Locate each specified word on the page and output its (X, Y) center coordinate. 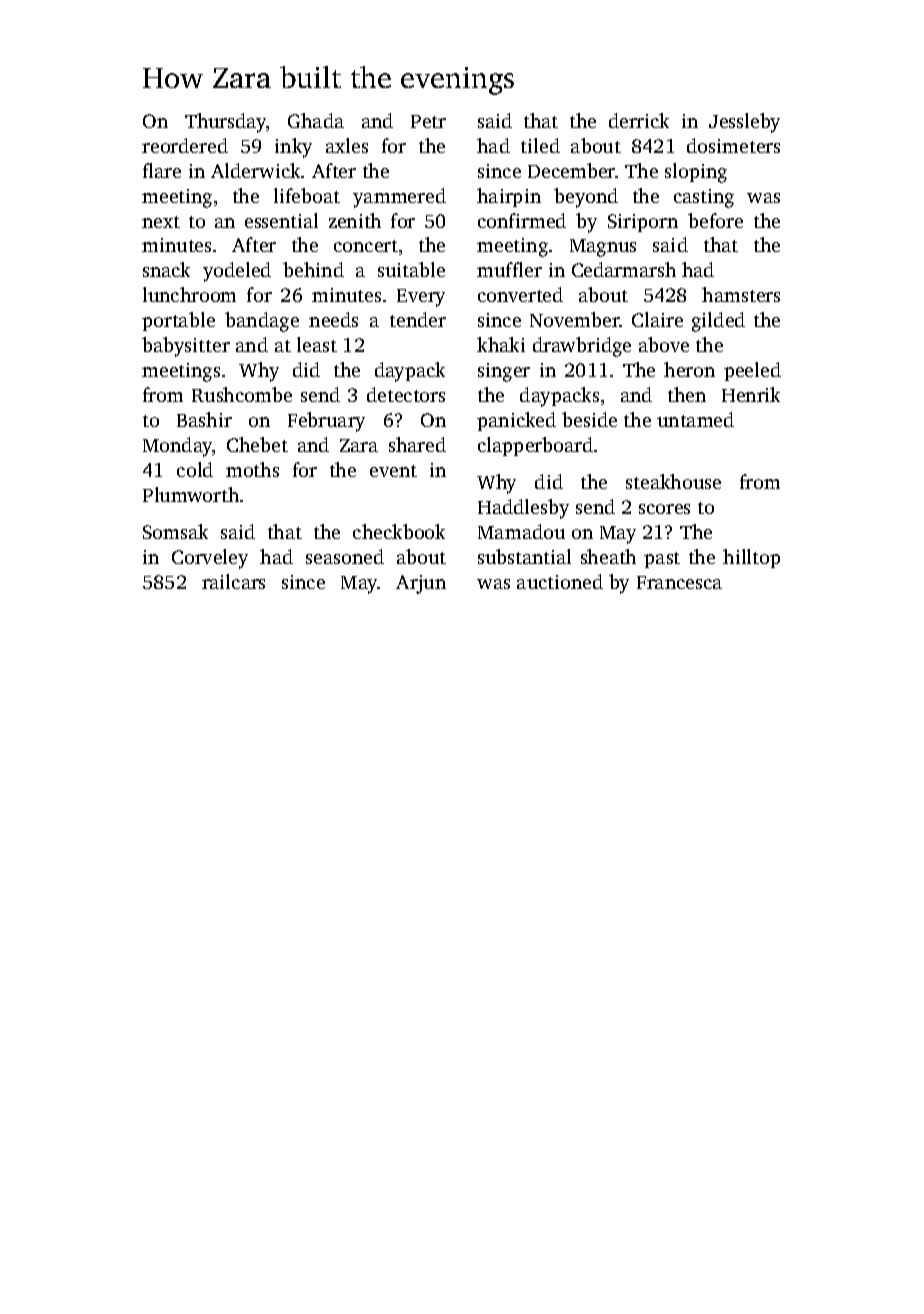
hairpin (509, 197)
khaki (501, 344)
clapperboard (535, 446)
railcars (233, 581)
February (326, 422)
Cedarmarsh (624, 269)
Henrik (751, 394)
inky (293, 148)
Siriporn (643, 223)
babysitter (186, 347)
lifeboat (307, 195)
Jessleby (744, 123)
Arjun (421, 584)
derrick (639, 120)
